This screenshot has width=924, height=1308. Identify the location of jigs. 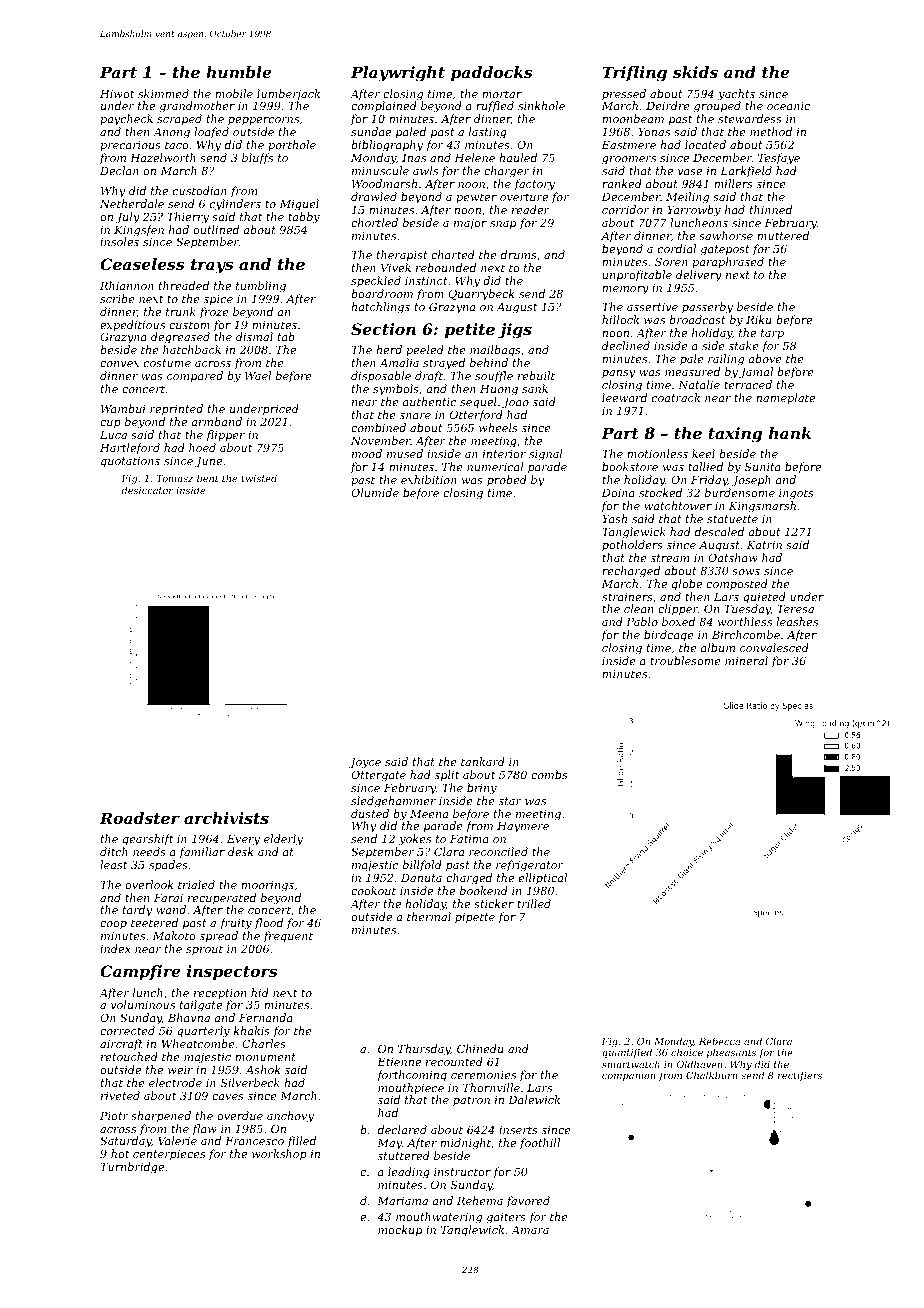
(515, 331).
